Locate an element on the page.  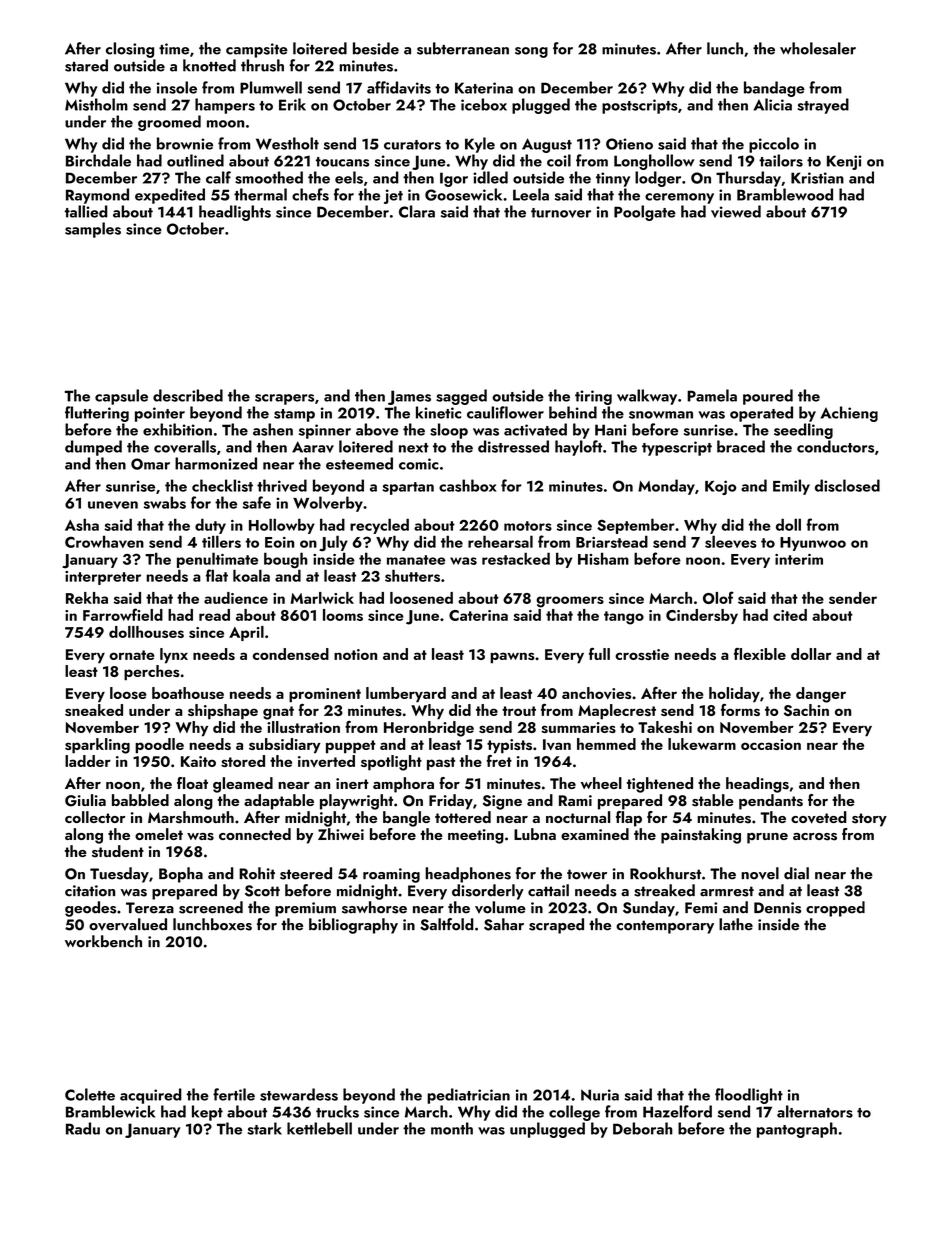
fertile is located at coordinates (234, 1094).
